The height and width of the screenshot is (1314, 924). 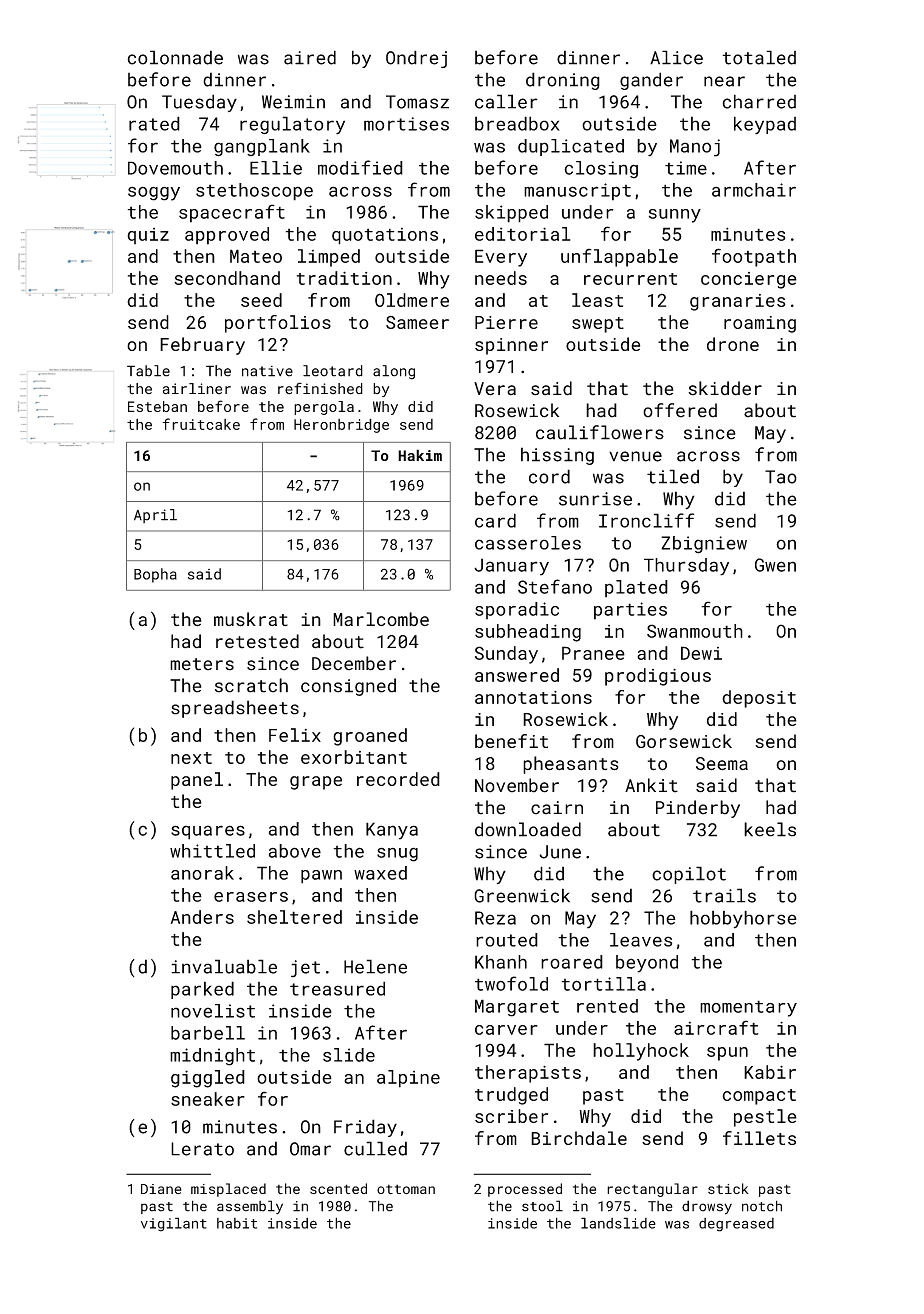 I want to click on hissing, so click(x=557, y=456).
